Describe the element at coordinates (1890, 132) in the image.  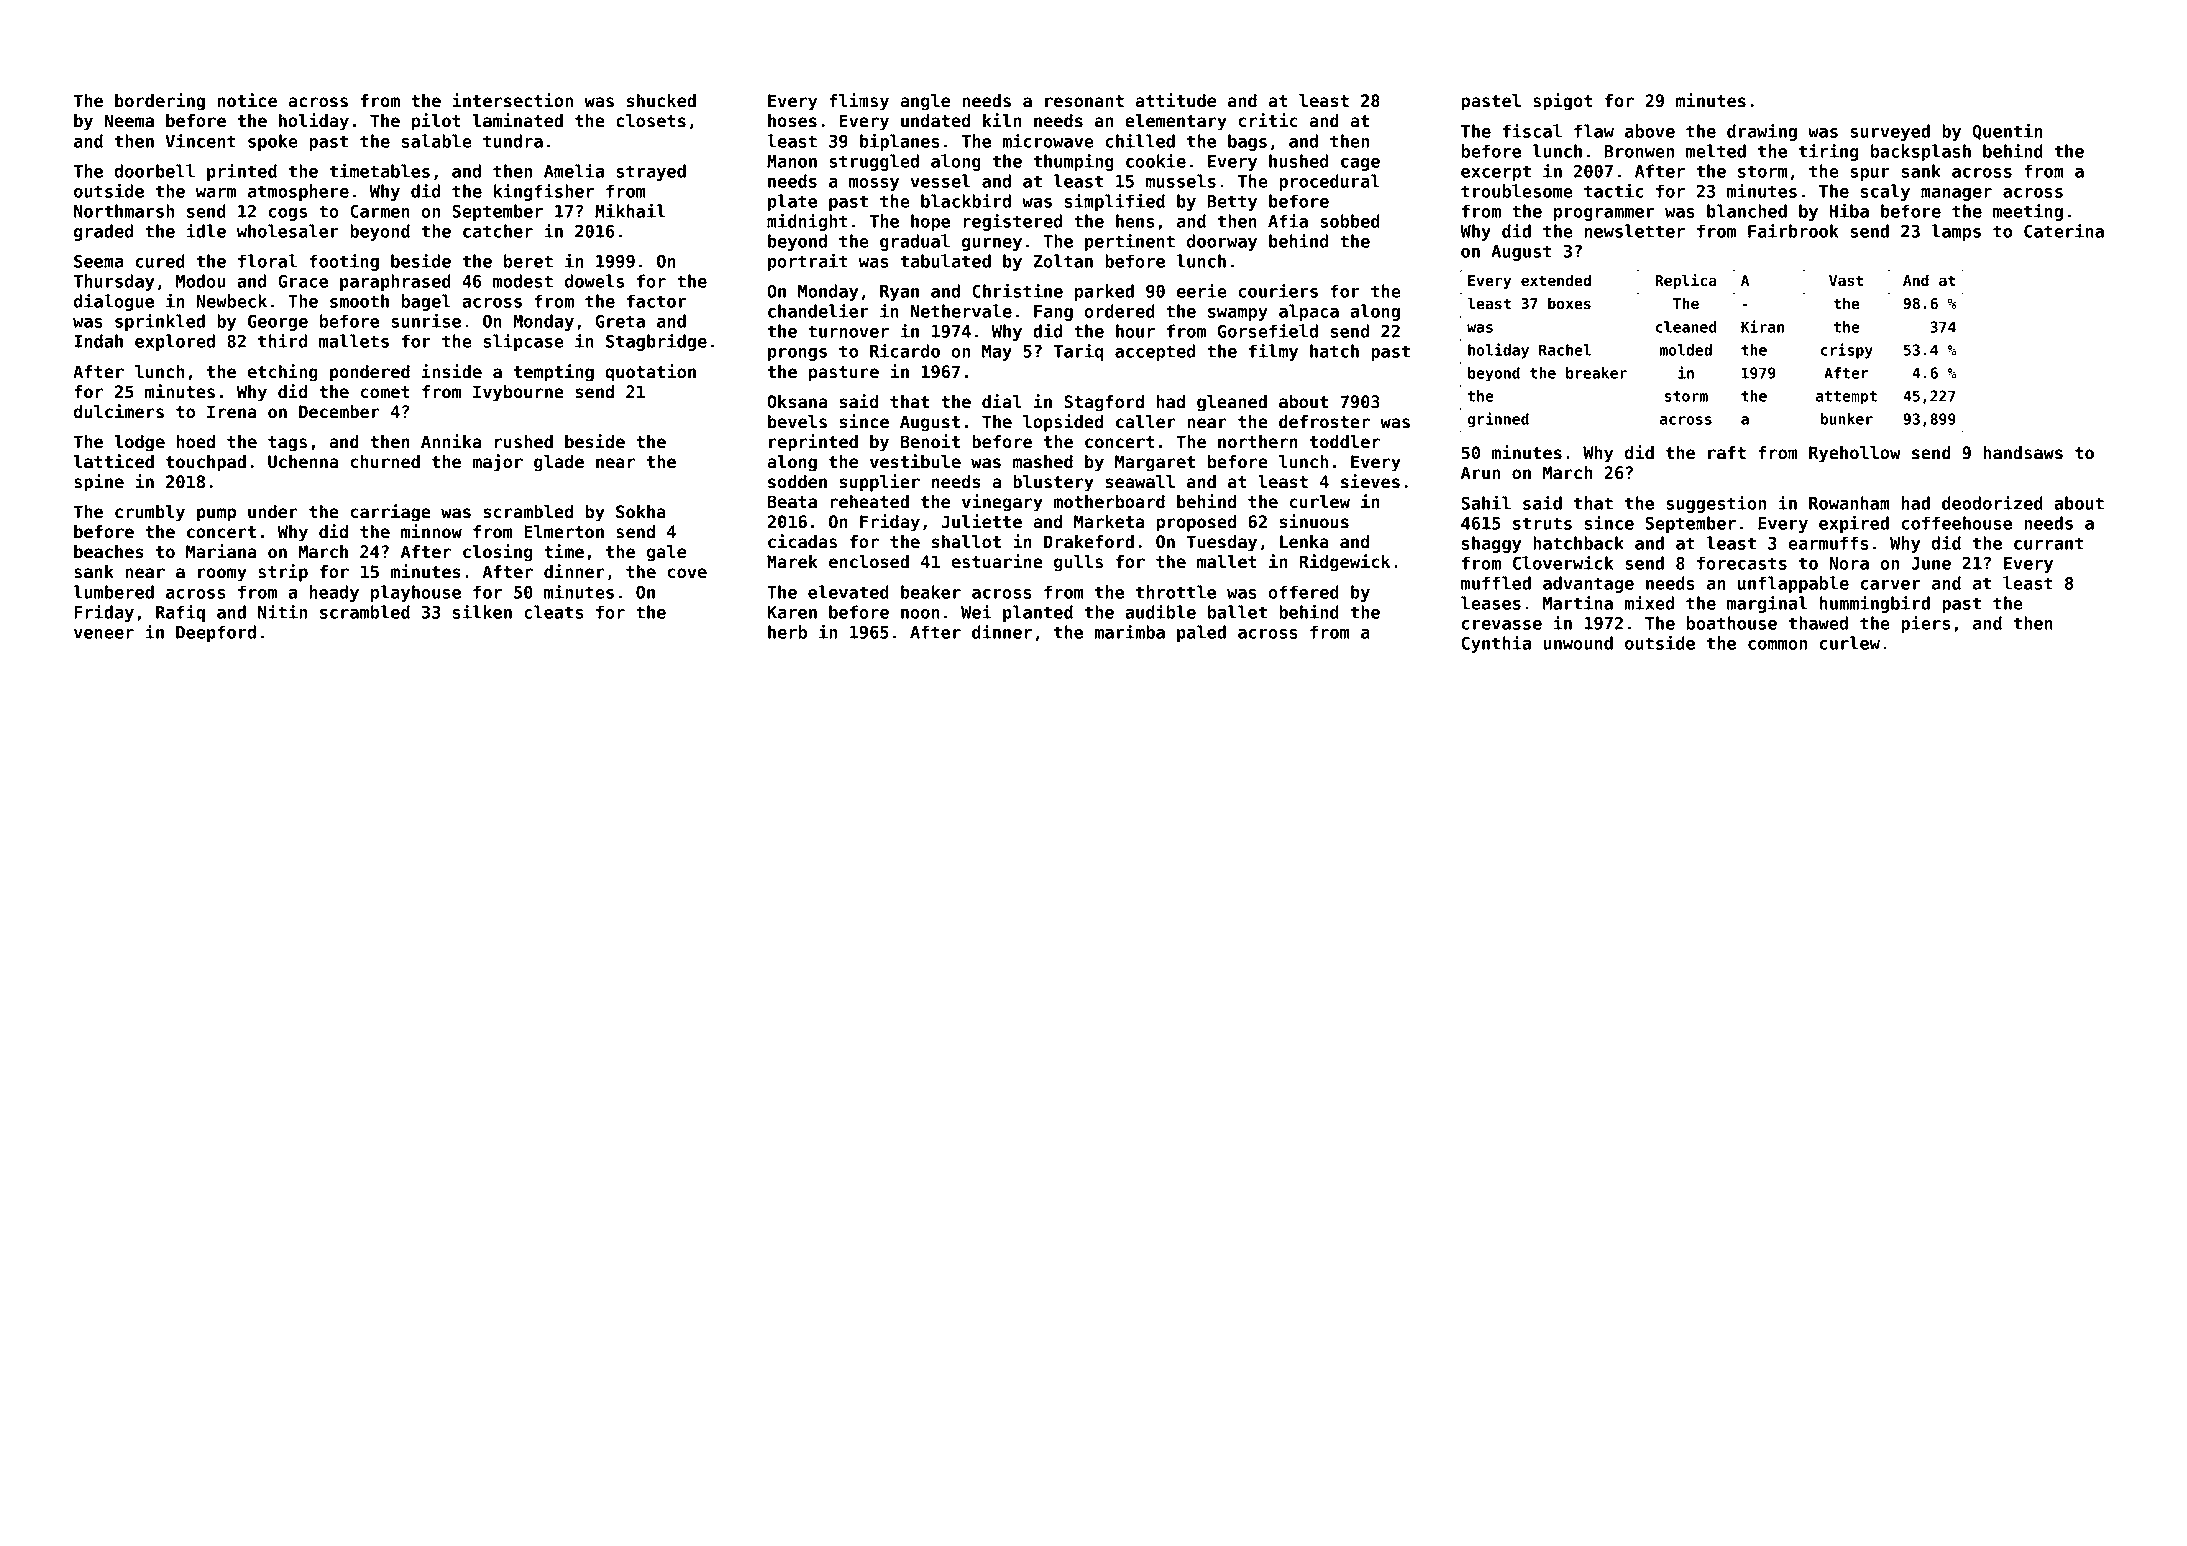
I see `surveyed` at that location.
